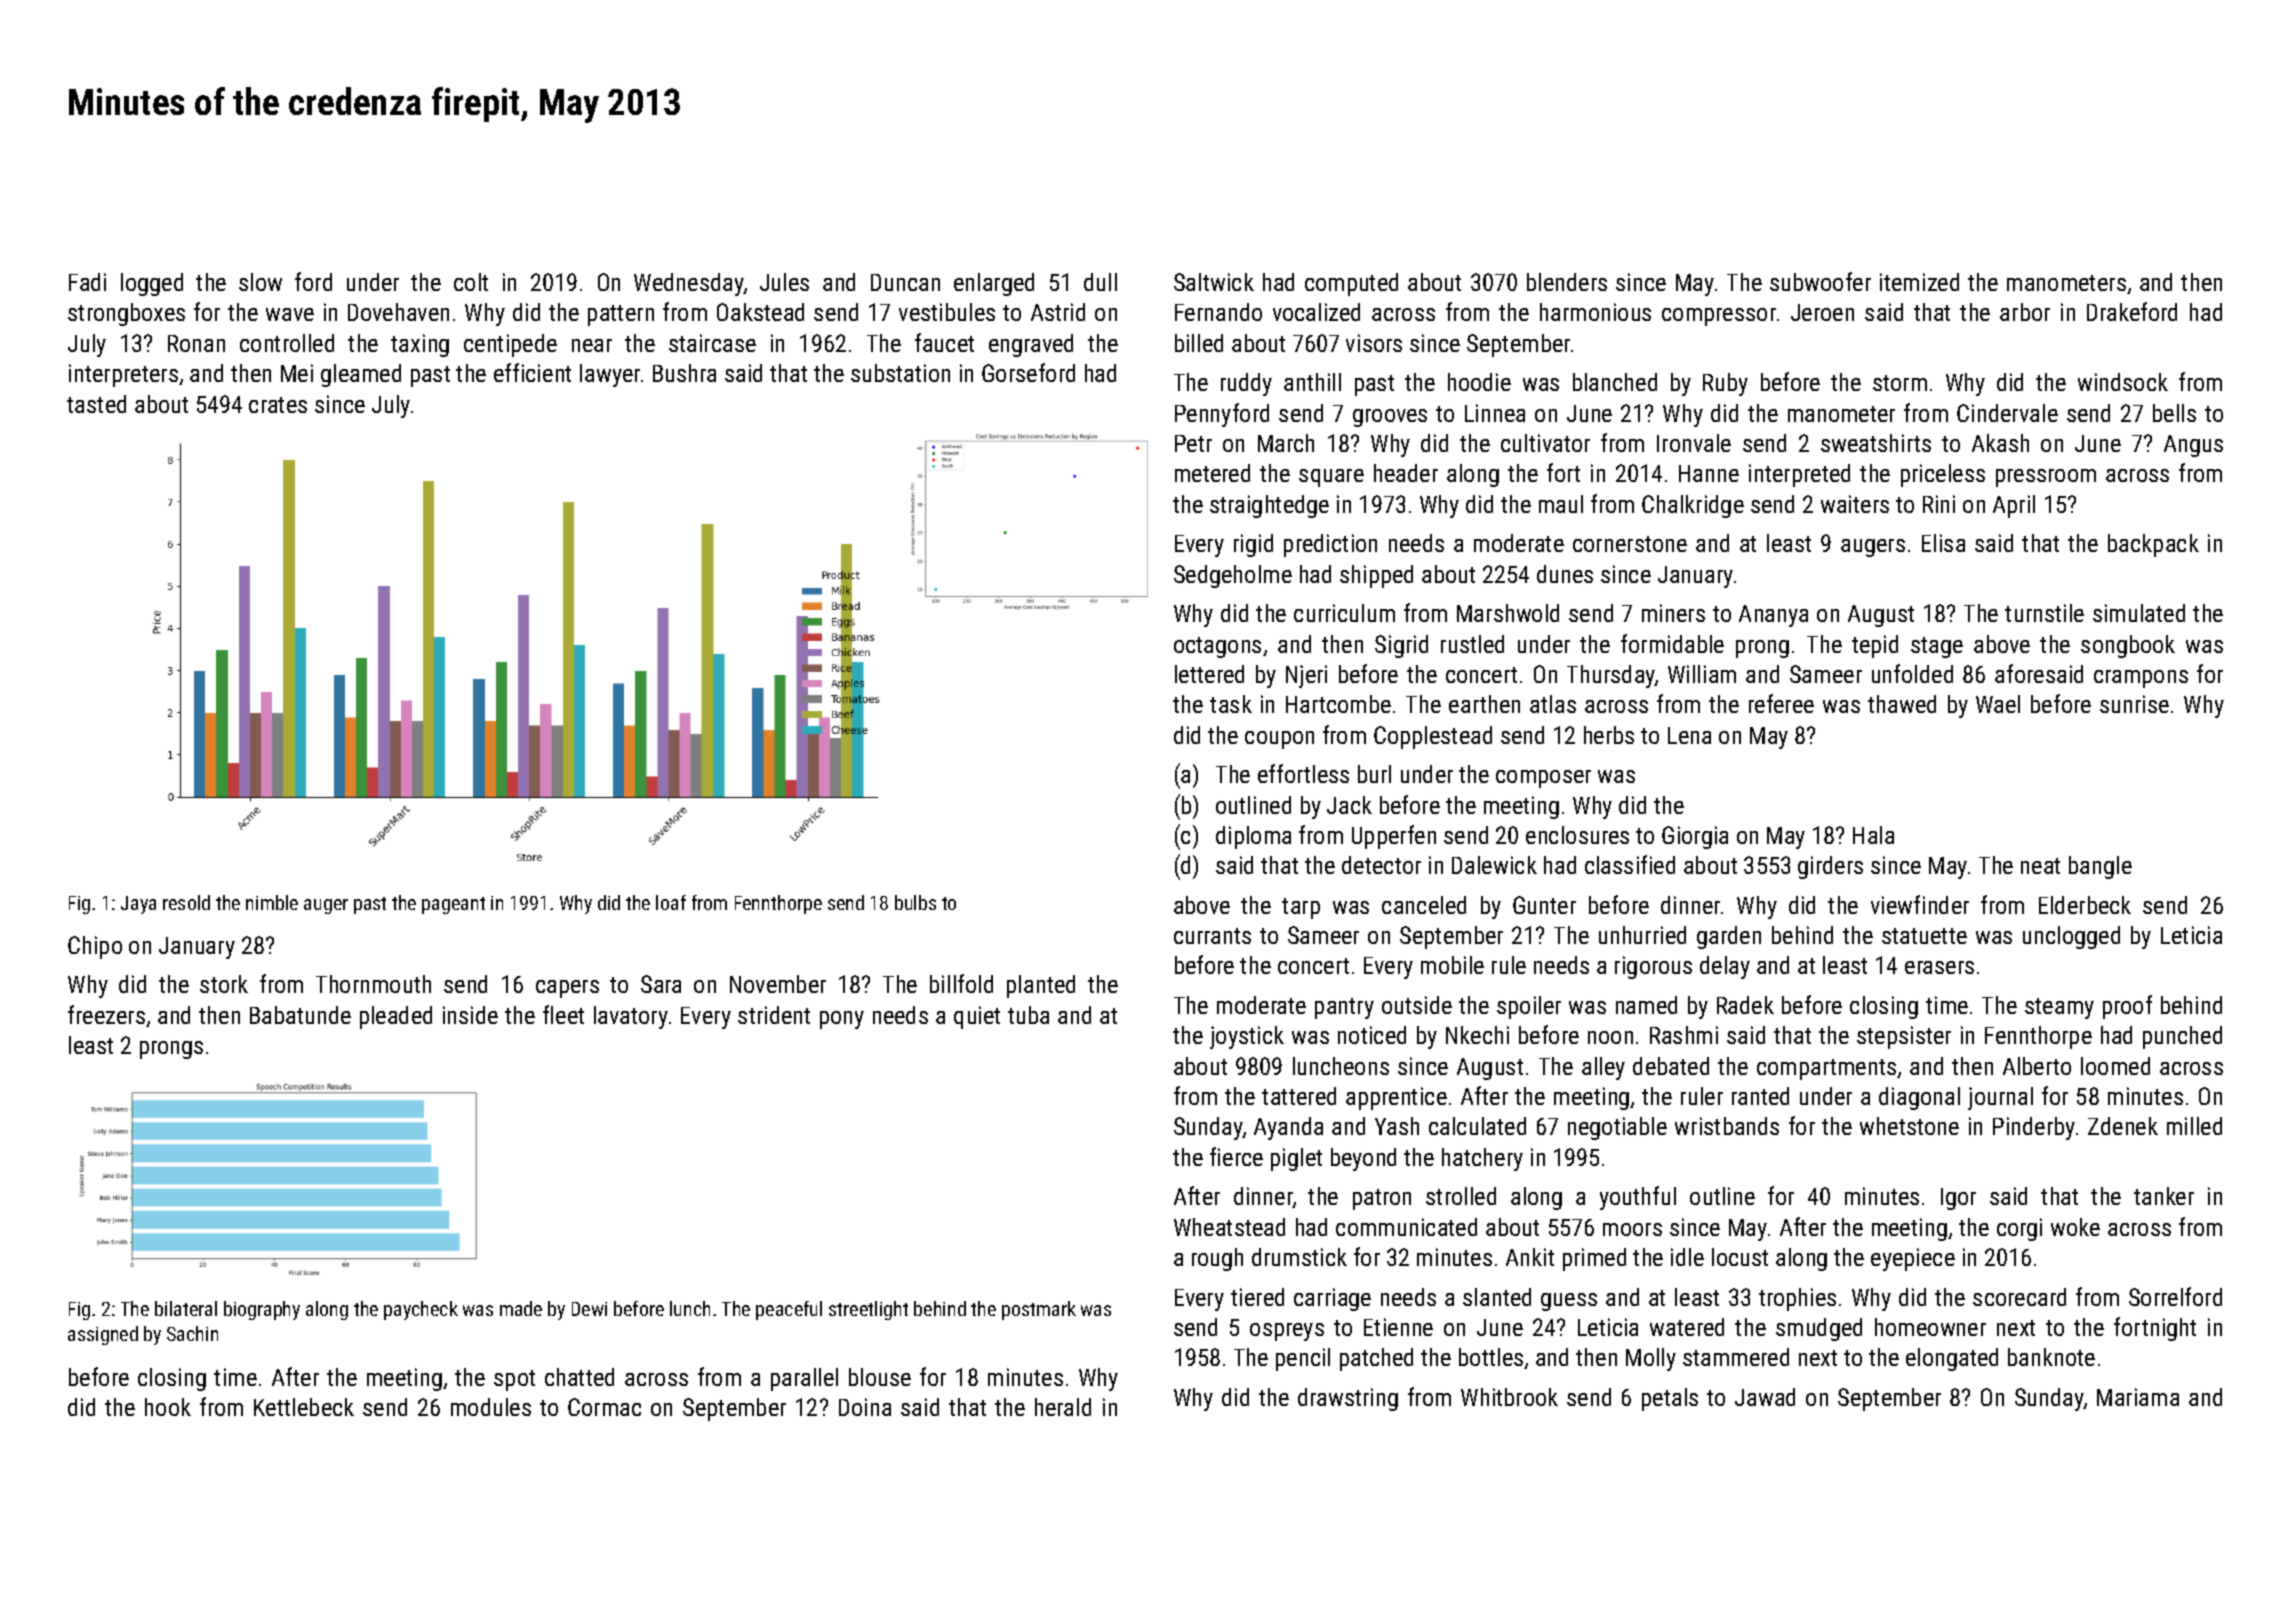 The height and width of the screenshot is (1620, 2292). What do you see at coordinates (491, 1407) in the screenshot?
I see `modules` at bounding box center [491, 1407].
